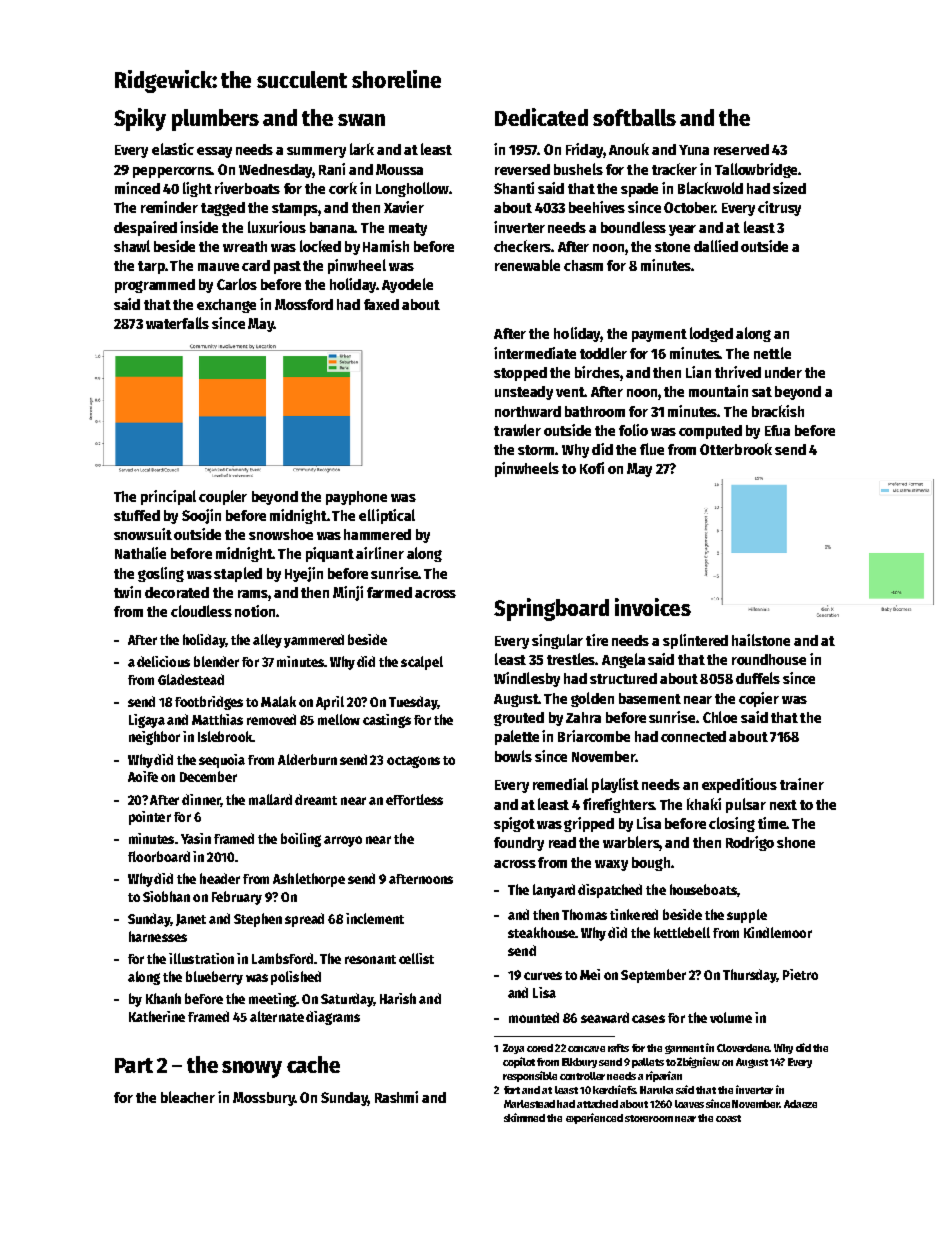 The height and width of the document is (1233, 952). What do you see at coordinates (710, 432) in the document?
I see `computed` at bounding box center [710, 432].
